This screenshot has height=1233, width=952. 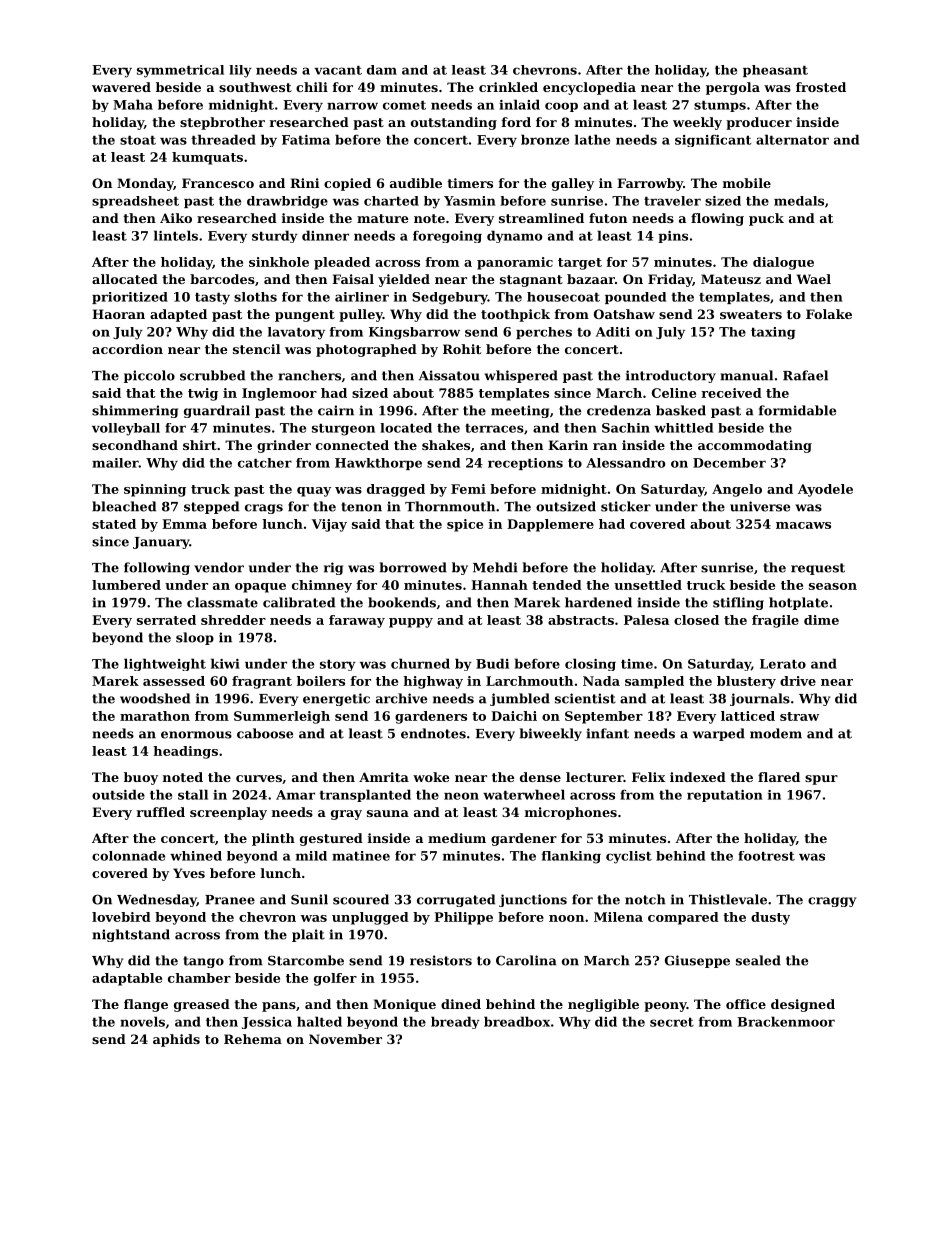 I want to click on drive, so click(x=798, y=681).
